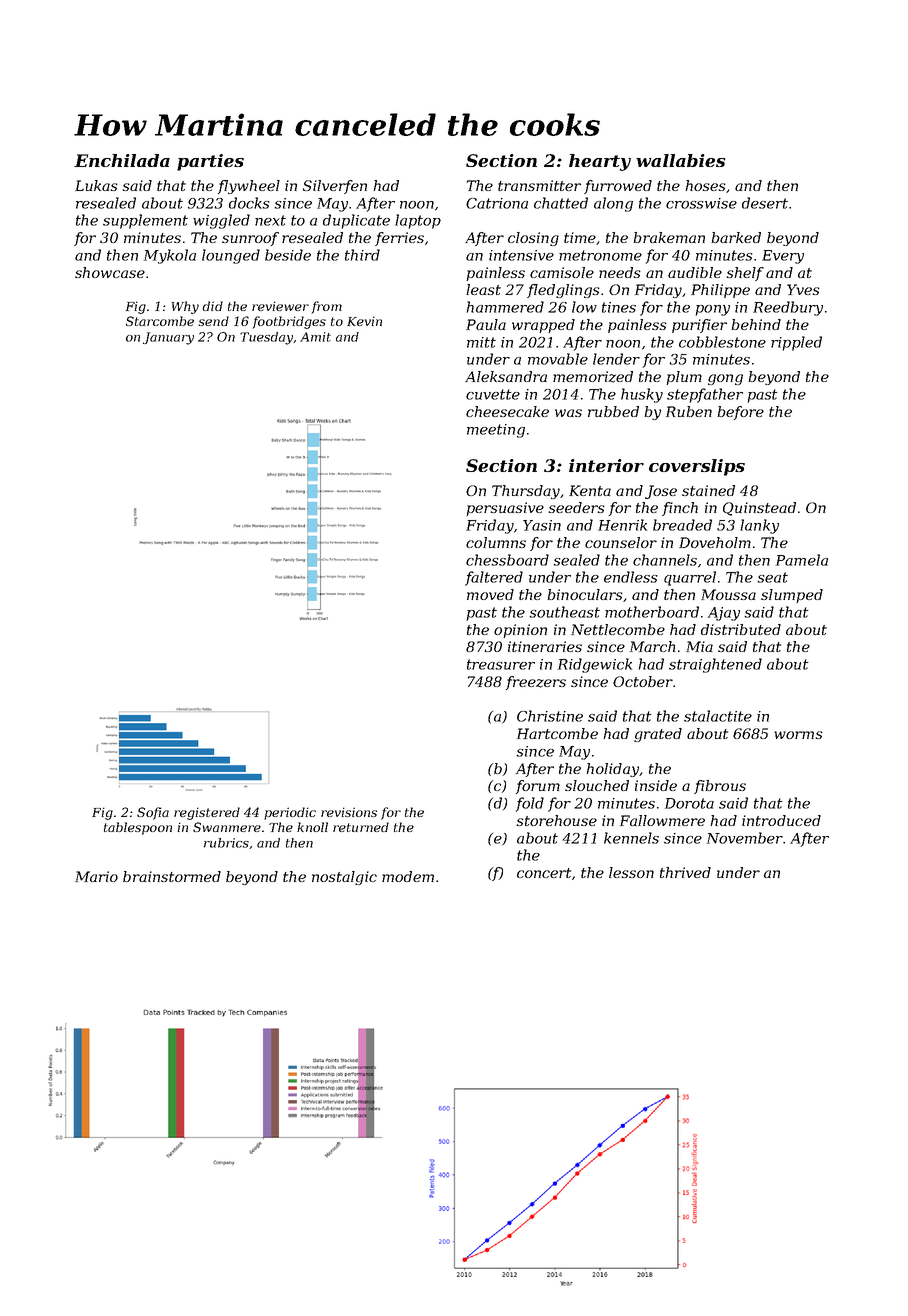 The height and width of the screenshot is (1316, 908). What do you see at coordinates (138, 828) in the screenshot?
I see `tablespoon` at bounding box center [138, 828].
